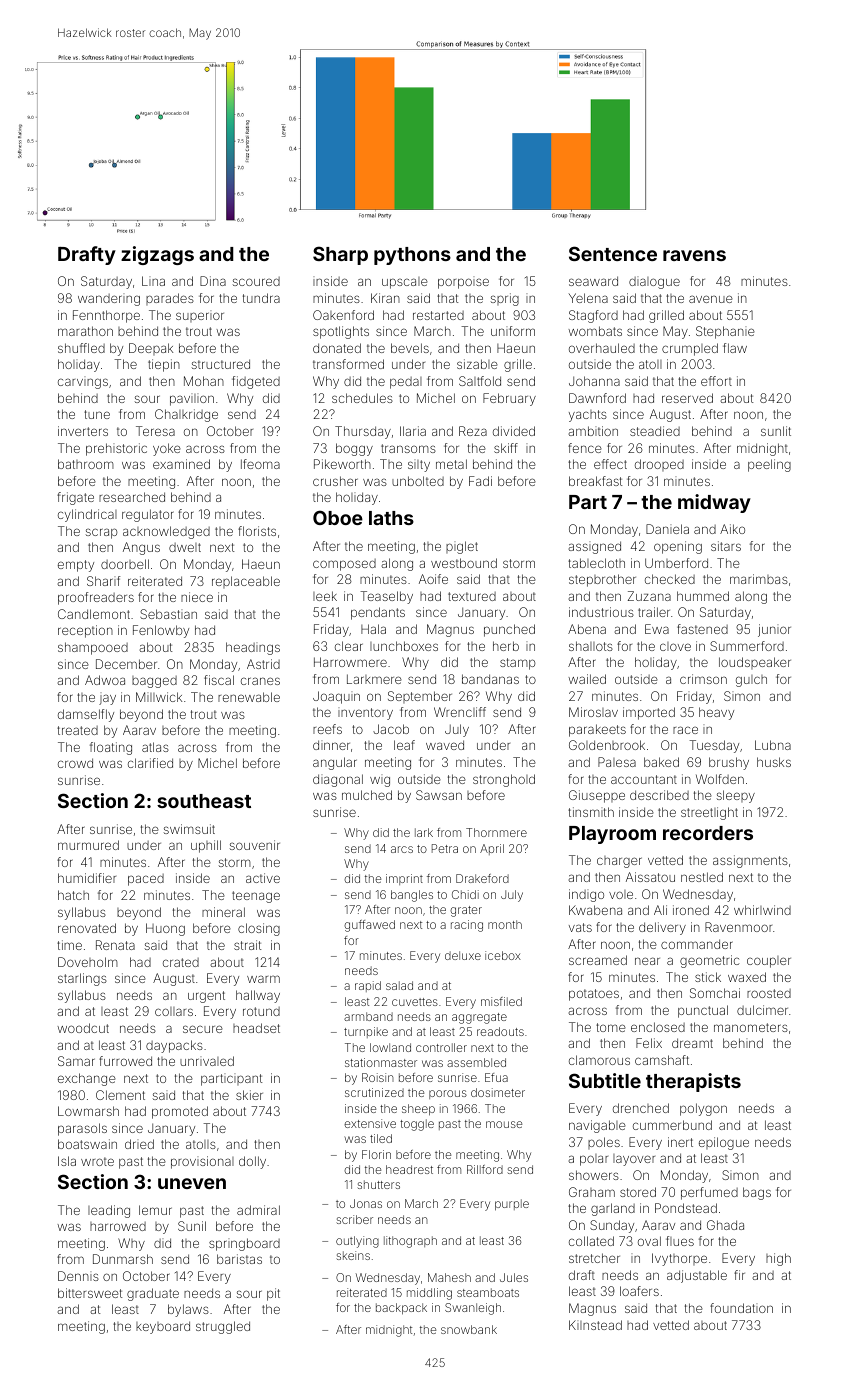 The image size is (849, 1400). I want to click on snowbank, so click(469, 1329).
